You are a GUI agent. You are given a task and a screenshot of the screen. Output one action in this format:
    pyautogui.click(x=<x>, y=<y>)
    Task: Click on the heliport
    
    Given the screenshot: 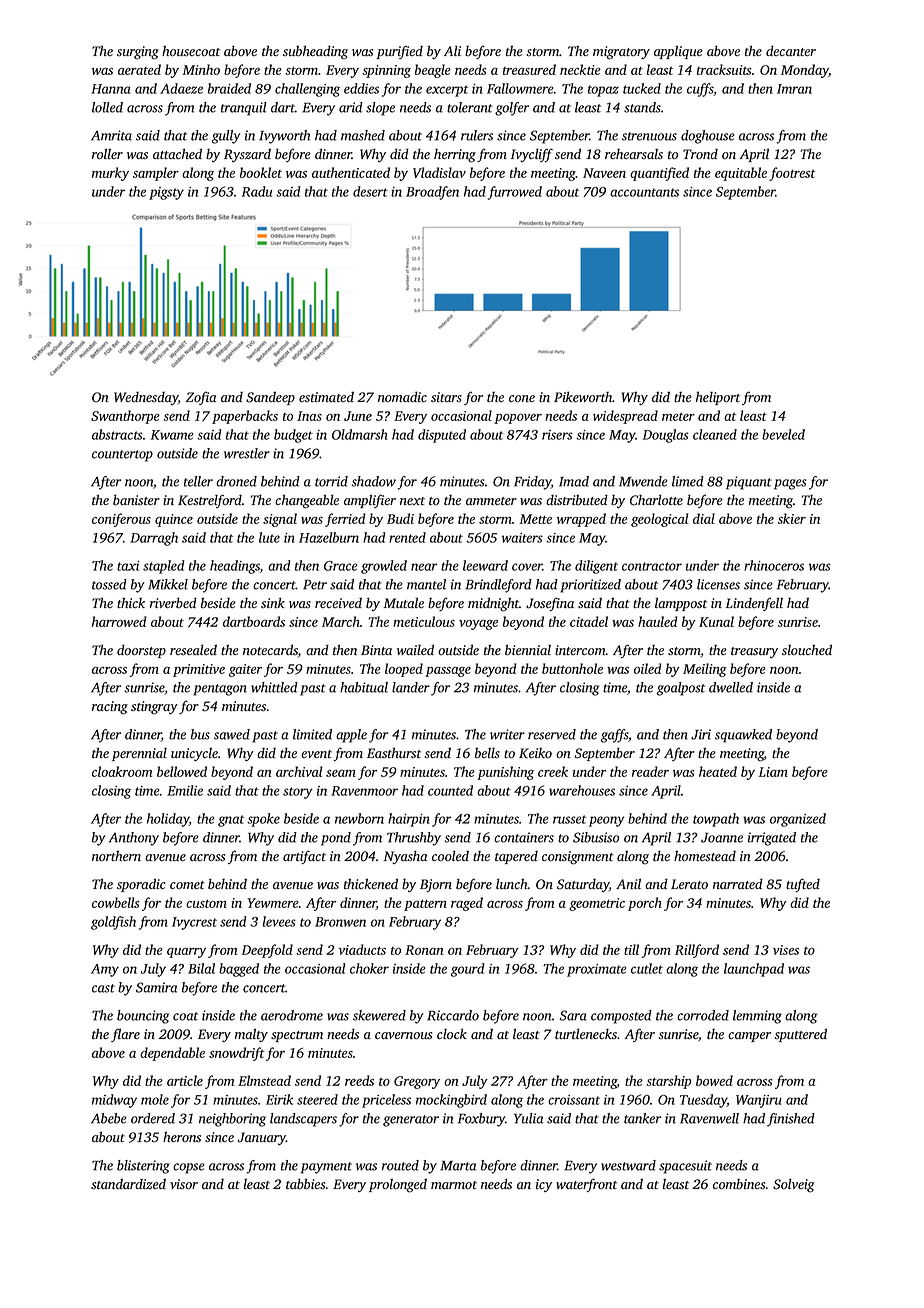 What is the action you would take?
    pyautogui.click(x=718, y=398)
